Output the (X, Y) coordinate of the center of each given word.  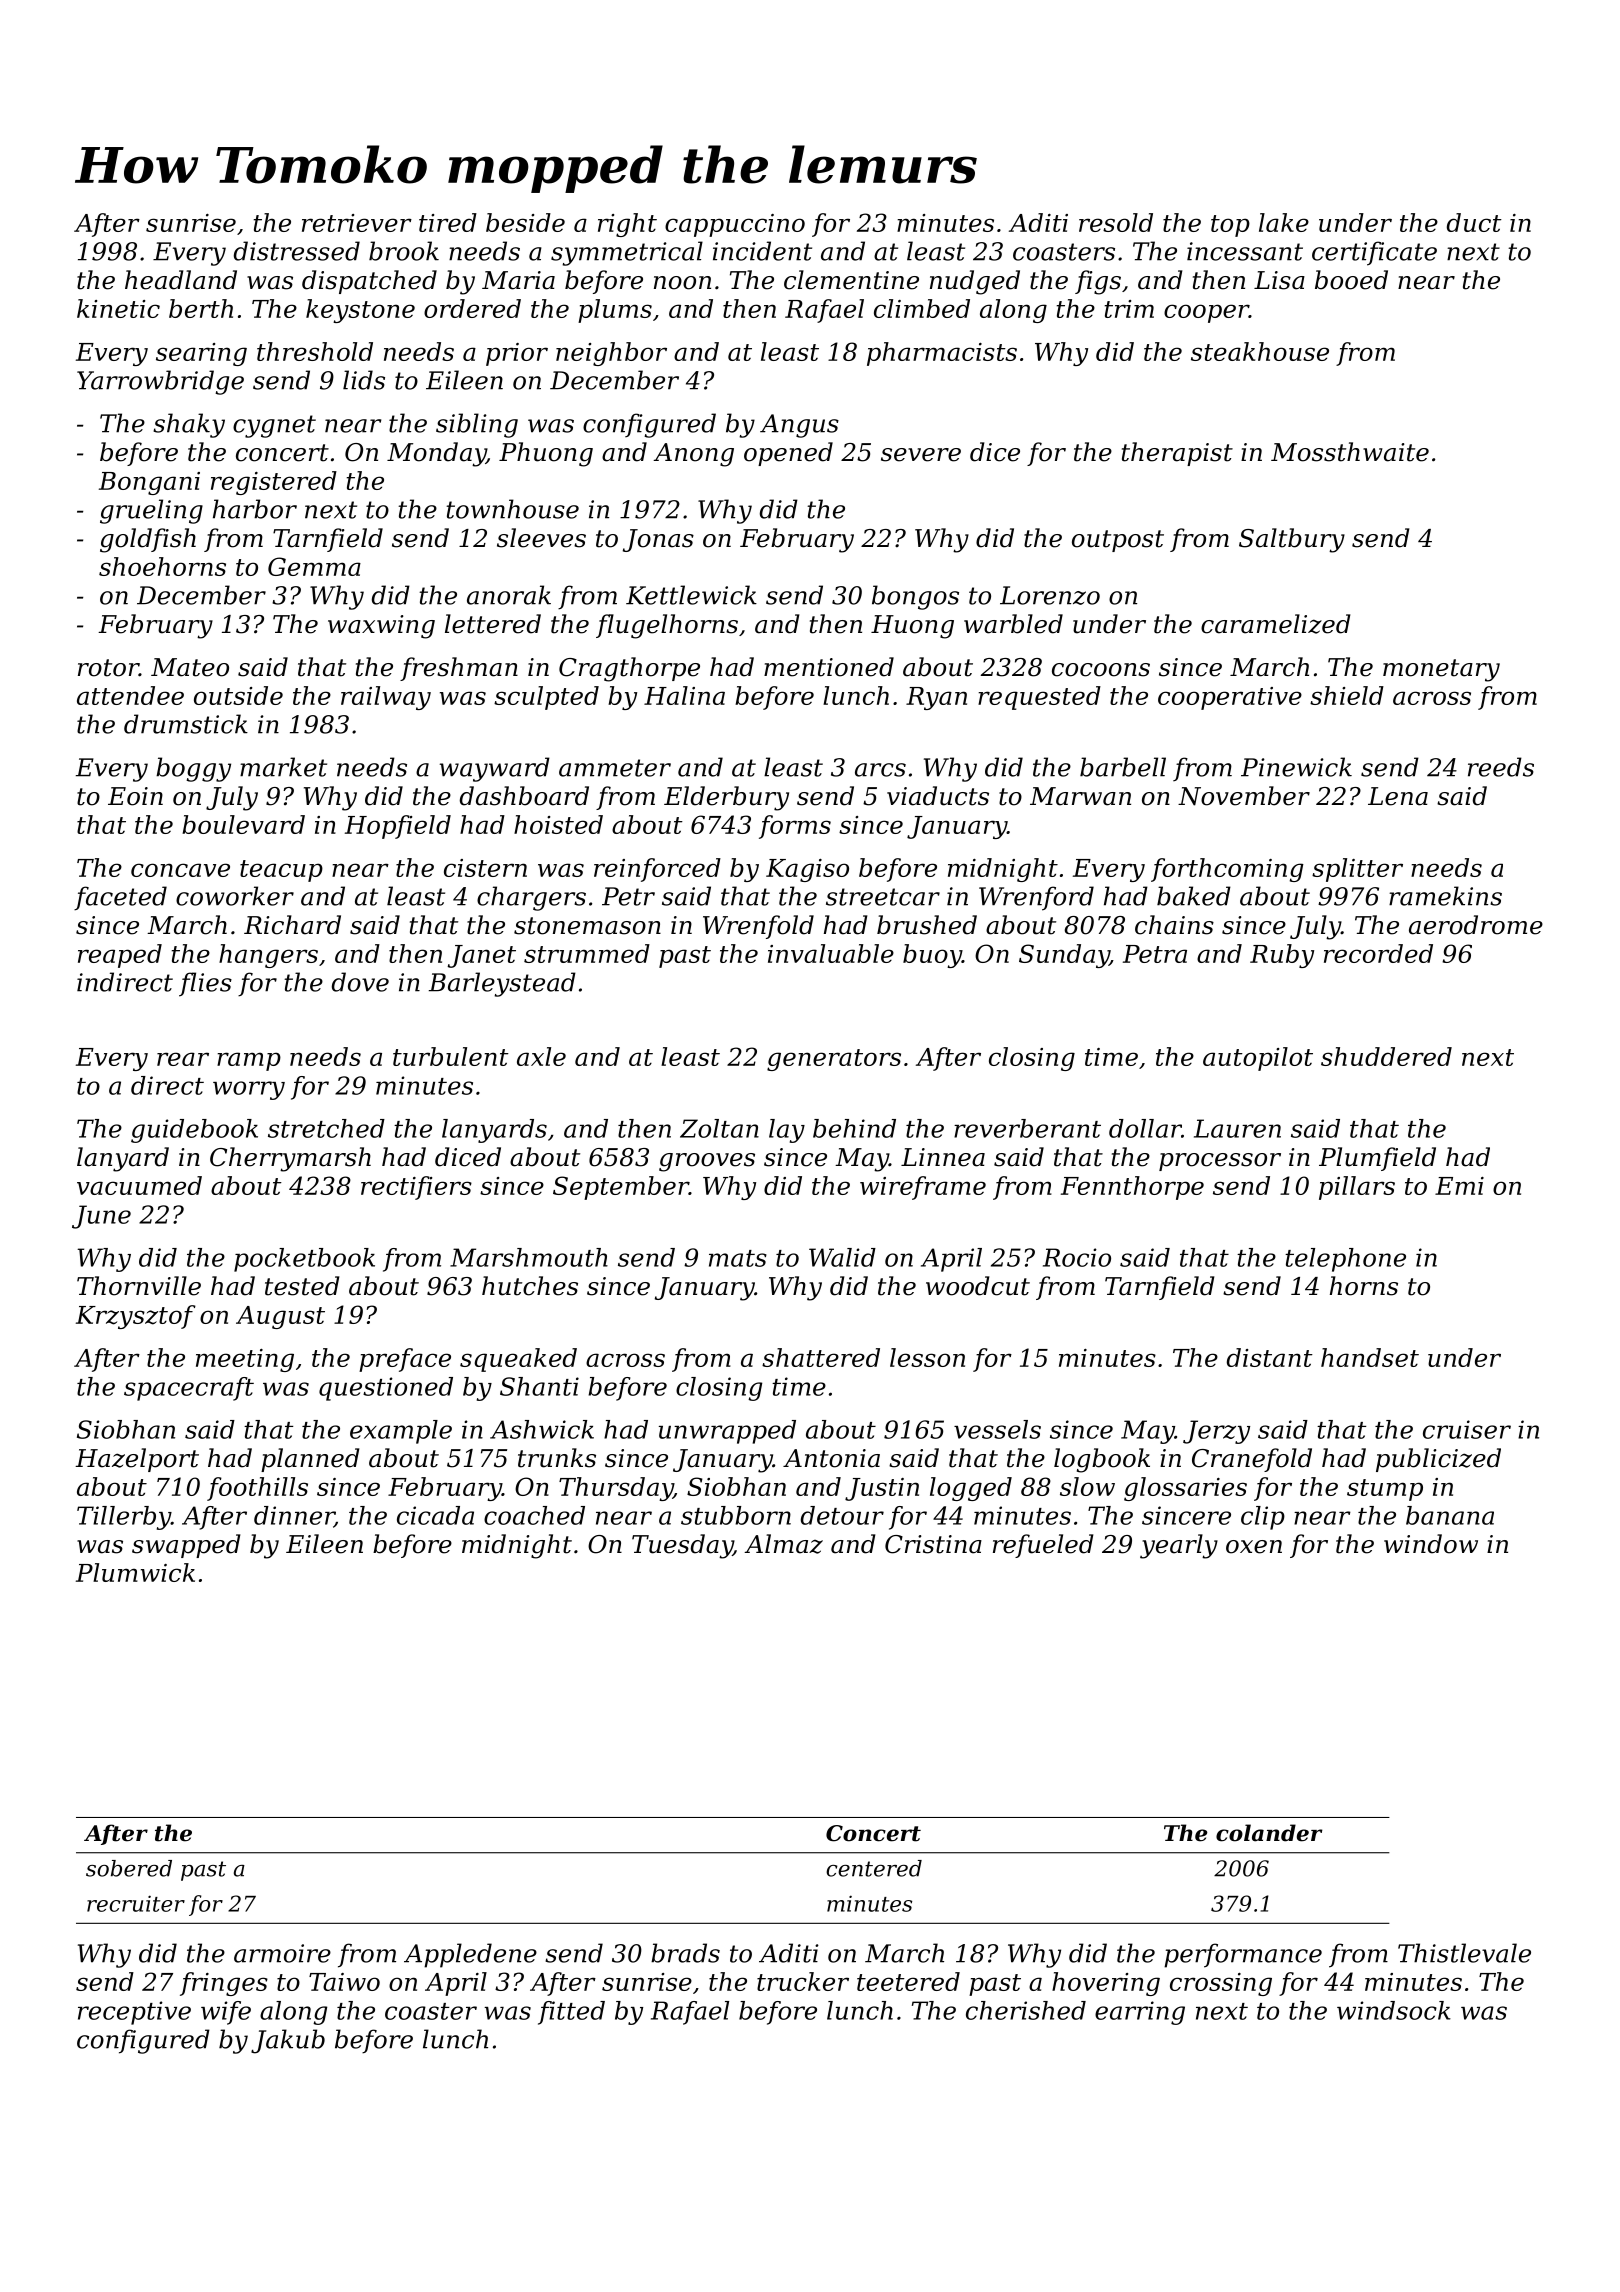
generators (834, 1060)
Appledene (470, 1955)
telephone (1345, 1260)
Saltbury (1292, 540)
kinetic (118, 308)
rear (183, 1059)
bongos (915, 597)
